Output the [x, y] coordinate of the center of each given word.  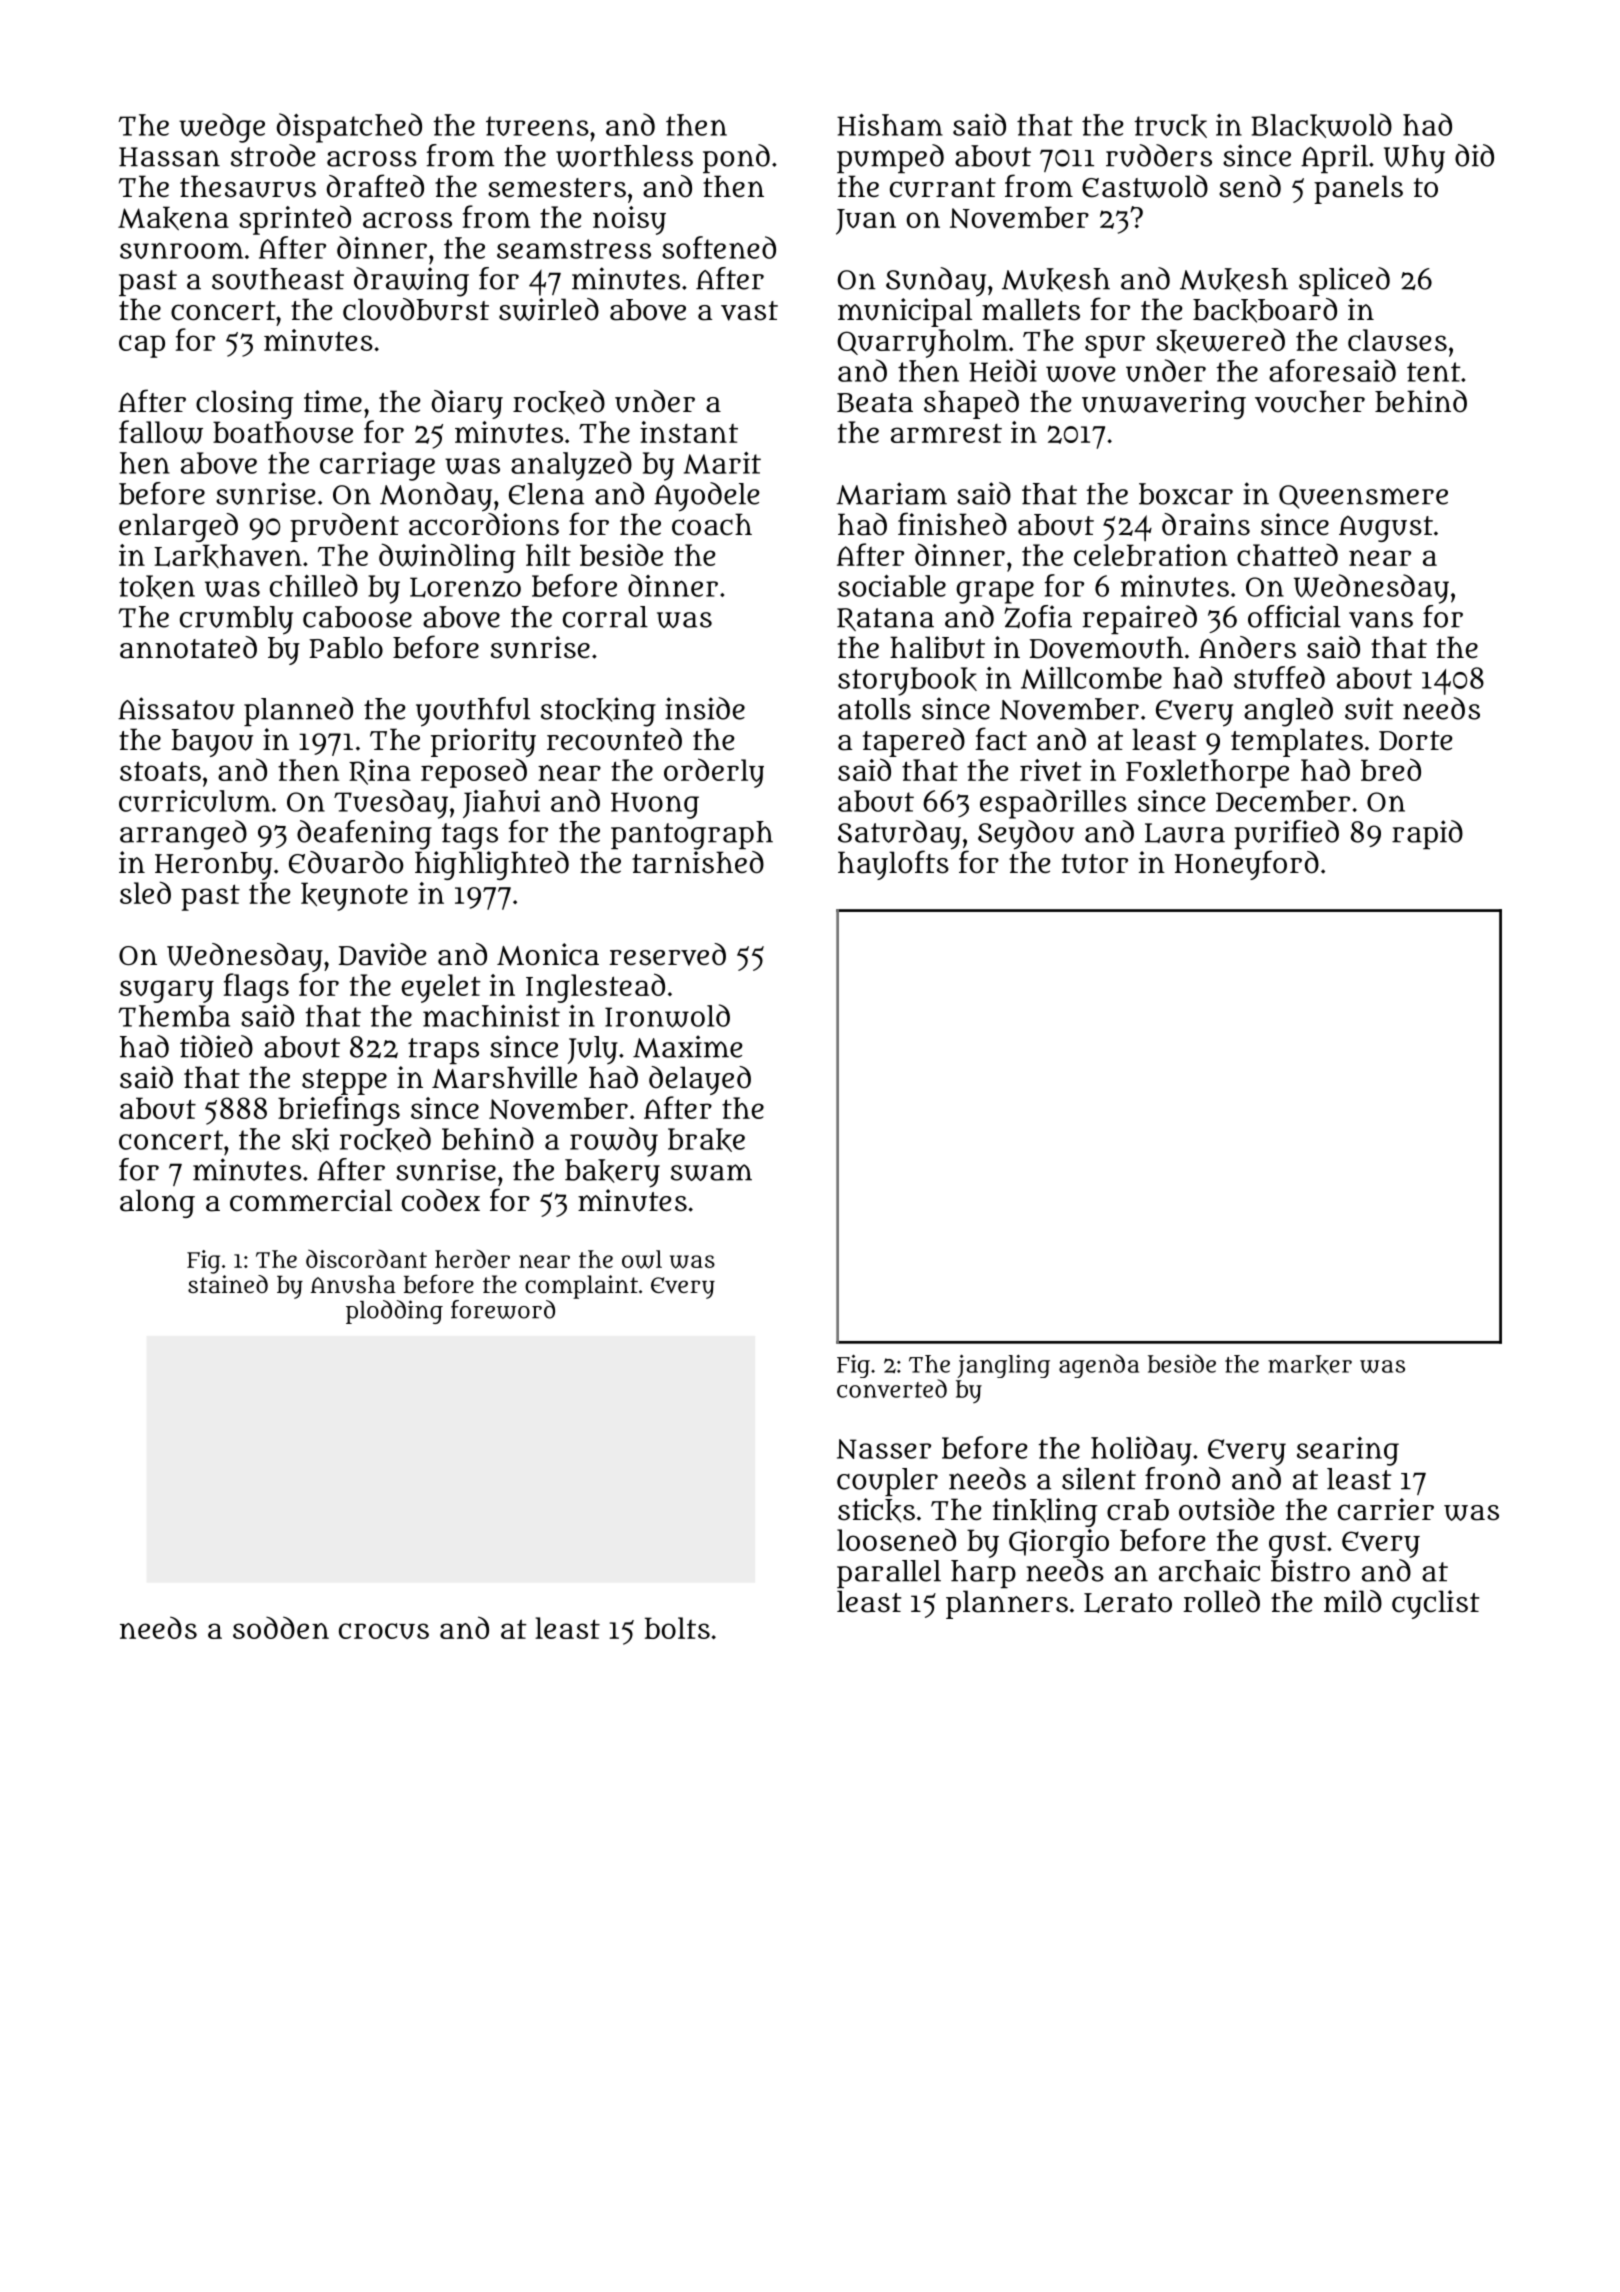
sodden [281, 1627]
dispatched [349, 128]
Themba [174, 1016]
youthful [473, 712]
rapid [1427, 834]
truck [1170, 126]
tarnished [698, 862]
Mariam [891, 493]
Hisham [890, 125]
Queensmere [1363, 497]
